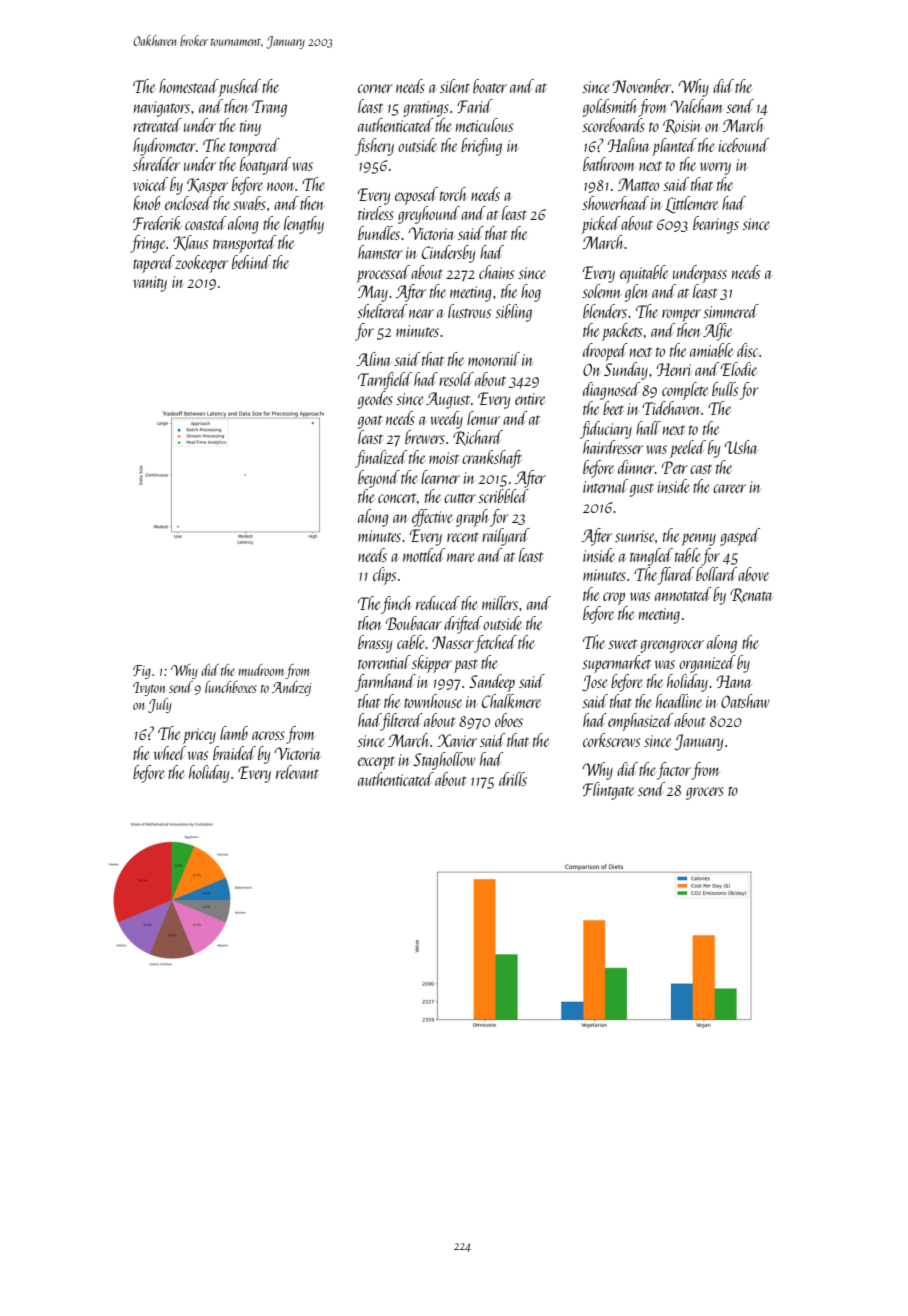  What do you see at coordinates (696, 106) in the screenshot?
I see `Valeham` at bounding box center [696, 106].
